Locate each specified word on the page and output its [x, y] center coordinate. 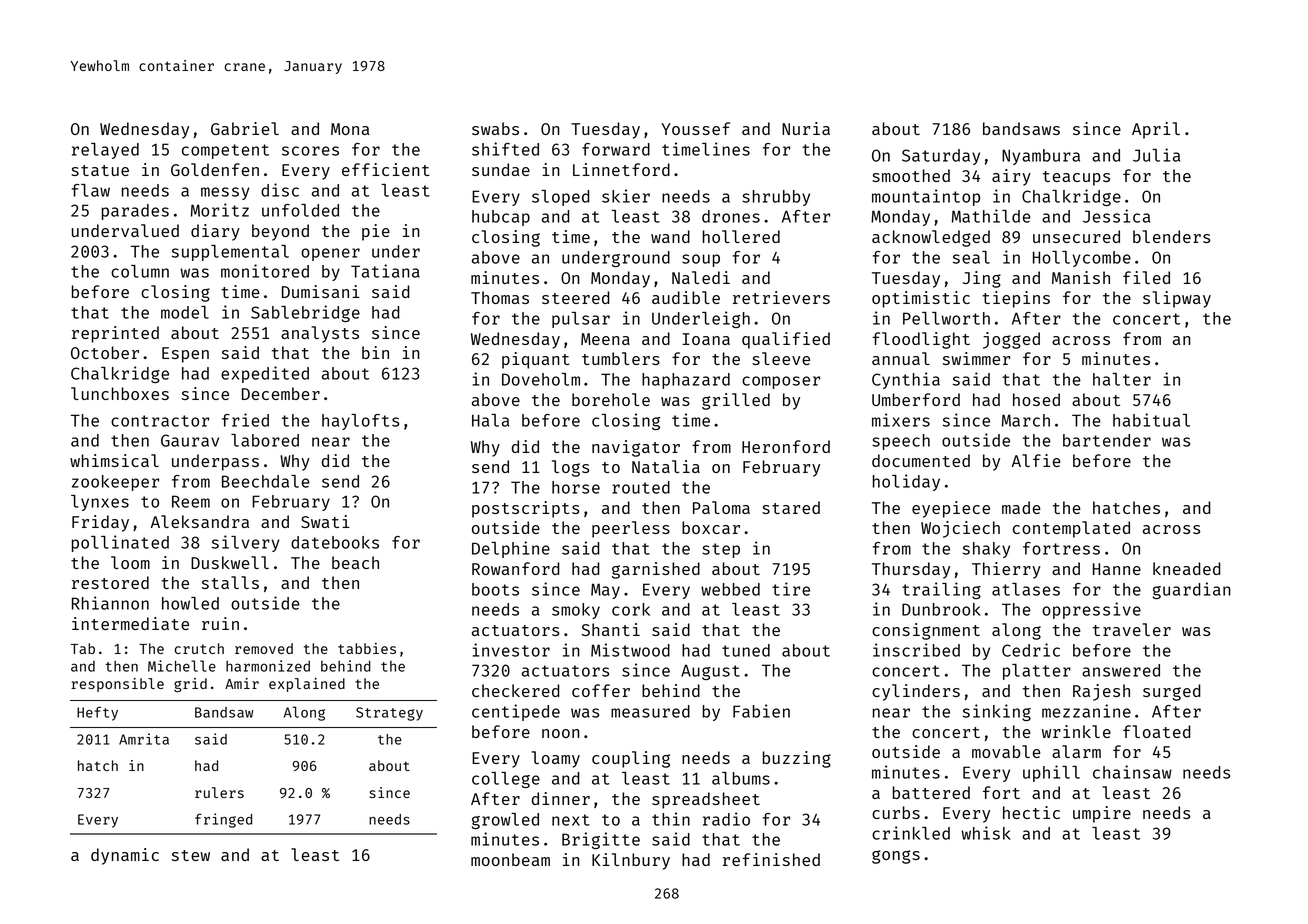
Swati [325, 521]
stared [791, 507]
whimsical [114, 460]
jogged [1011, 340]
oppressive [1091, 610]
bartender [1107, 440]
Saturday [941, 157]
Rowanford [516, 568]
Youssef [695, 128]
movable [1006, 751]
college [506, 780]
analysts [320, 334]
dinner [561, 798]
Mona [350, 129]
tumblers [621, 358]
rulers [219, 792]
